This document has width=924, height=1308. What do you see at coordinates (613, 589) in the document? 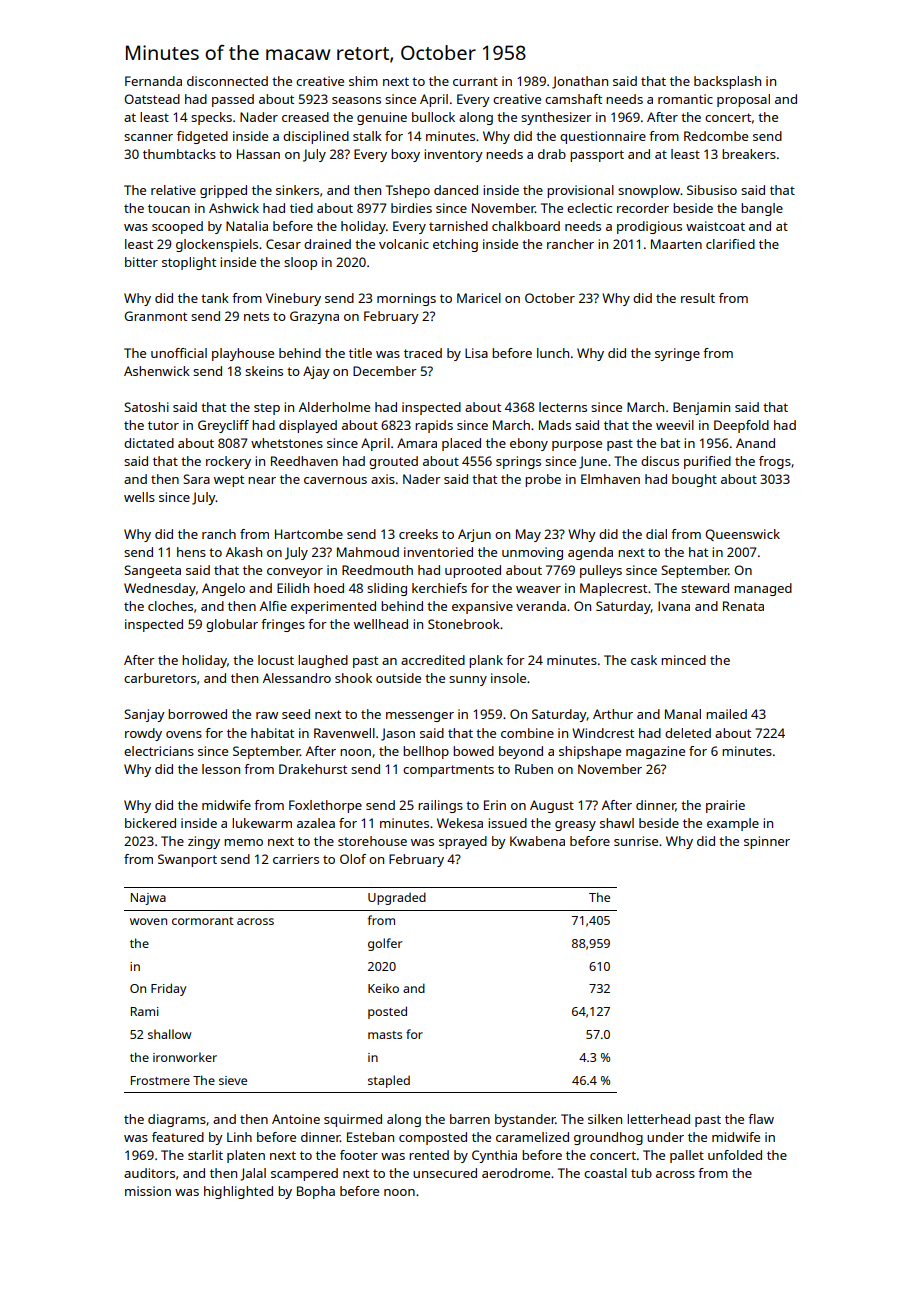
I see `Maplecrest` at bounding box center [613, 589].
